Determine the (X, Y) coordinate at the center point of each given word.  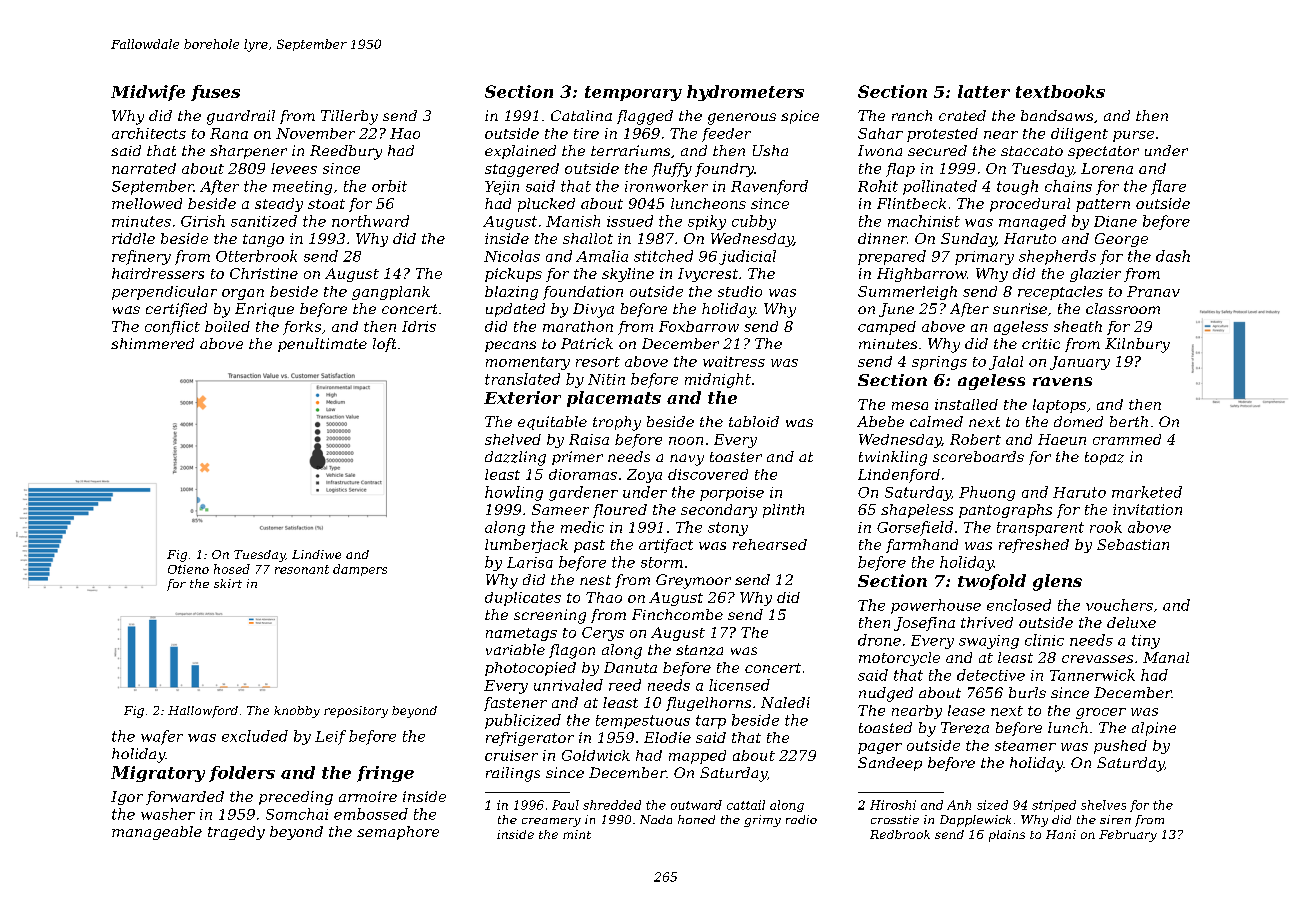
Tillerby (349, 117)
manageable (157, 833)
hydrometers (745, 93)
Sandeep (890, 764)
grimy (762, 821)
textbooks (1060, 91)
